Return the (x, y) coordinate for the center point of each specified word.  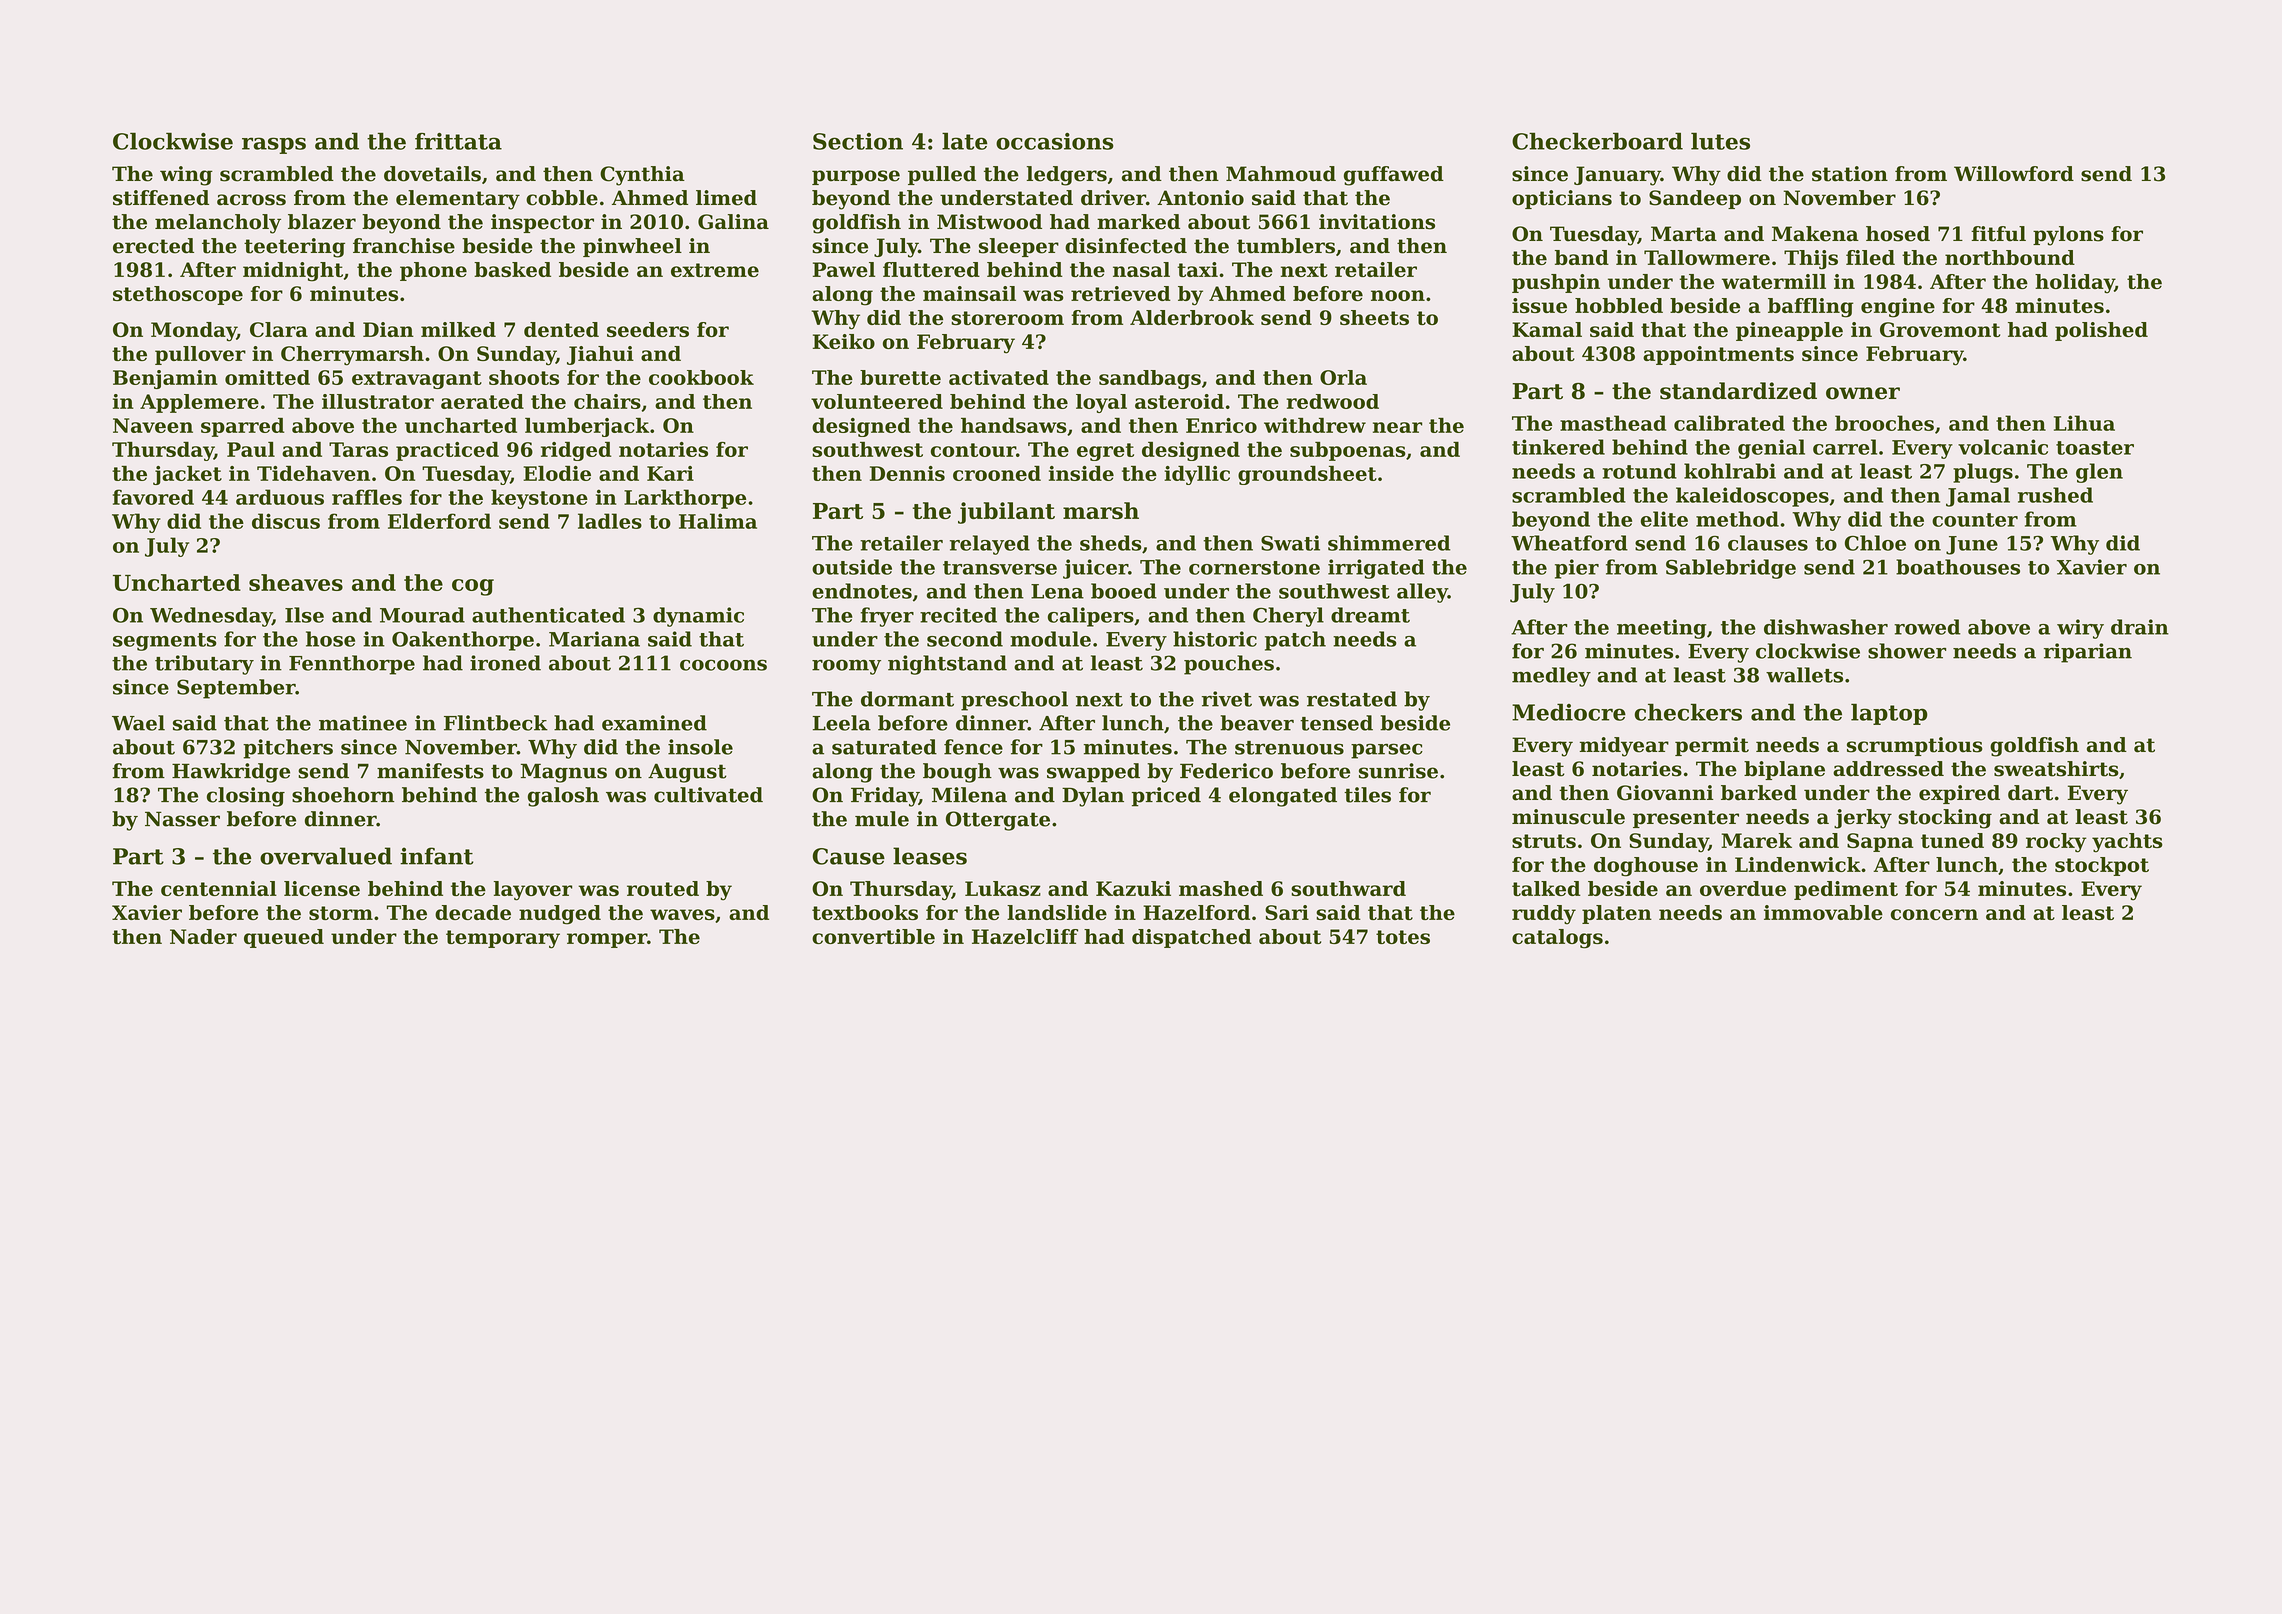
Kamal (1547, 329)
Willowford (2014, 174)
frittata (458, 141)
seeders (648, 329)
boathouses (1958, 567)
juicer (1095, 569)
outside (852, 567)
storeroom (1007, 318)
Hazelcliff (1025, 936)
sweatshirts (2056, 769)
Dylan (1093, 797)
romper (607, 940)
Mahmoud (1281, 174)
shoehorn (343, 795)
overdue (1743, 888)
